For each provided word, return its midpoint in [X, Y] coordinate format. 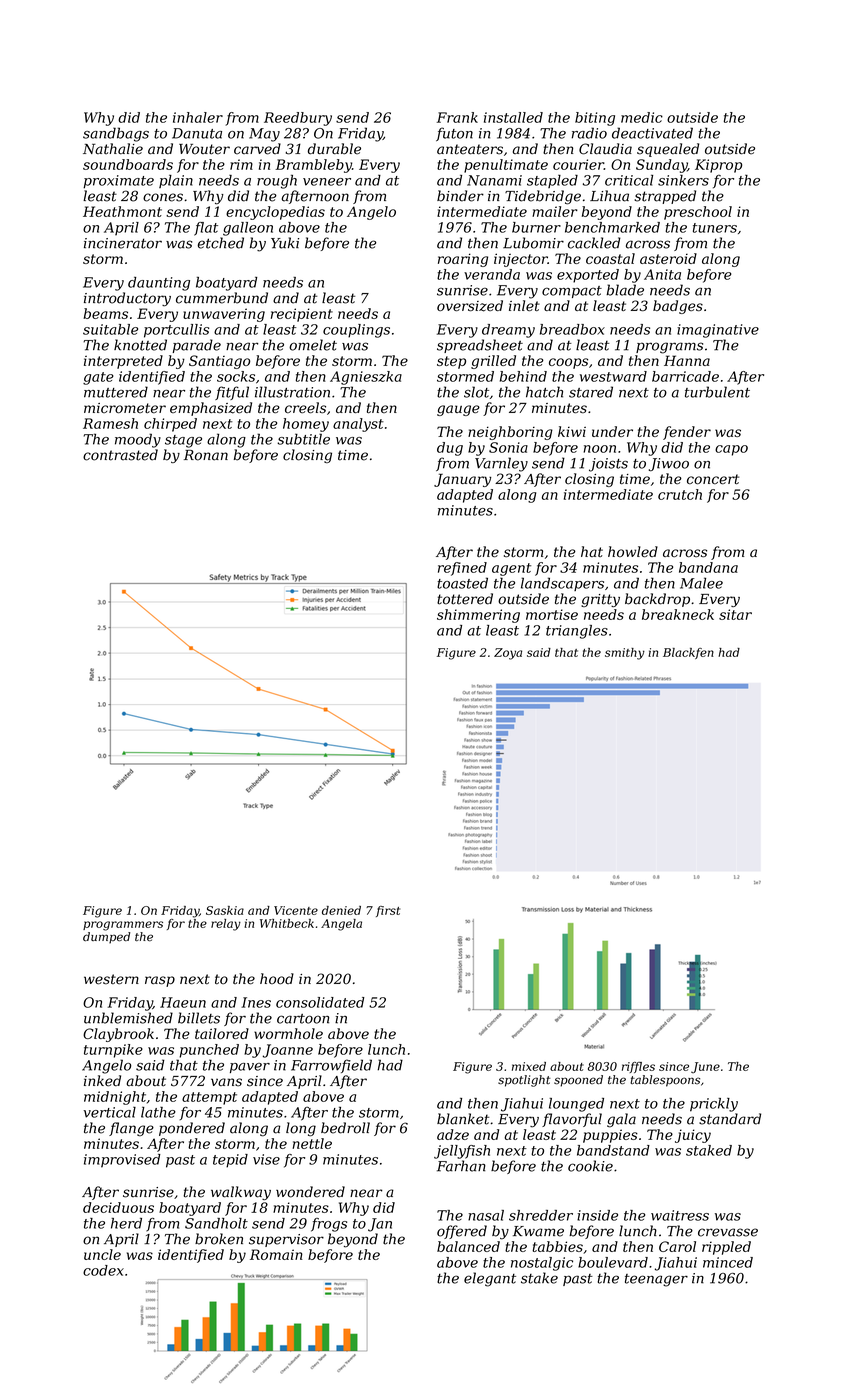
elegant [490, 1279]
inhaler [198, 117]
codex [103, 1270]
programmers [123, 926]
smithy [625, 654]
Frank [457, 117]
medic [642, 117]
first [388, 911]
